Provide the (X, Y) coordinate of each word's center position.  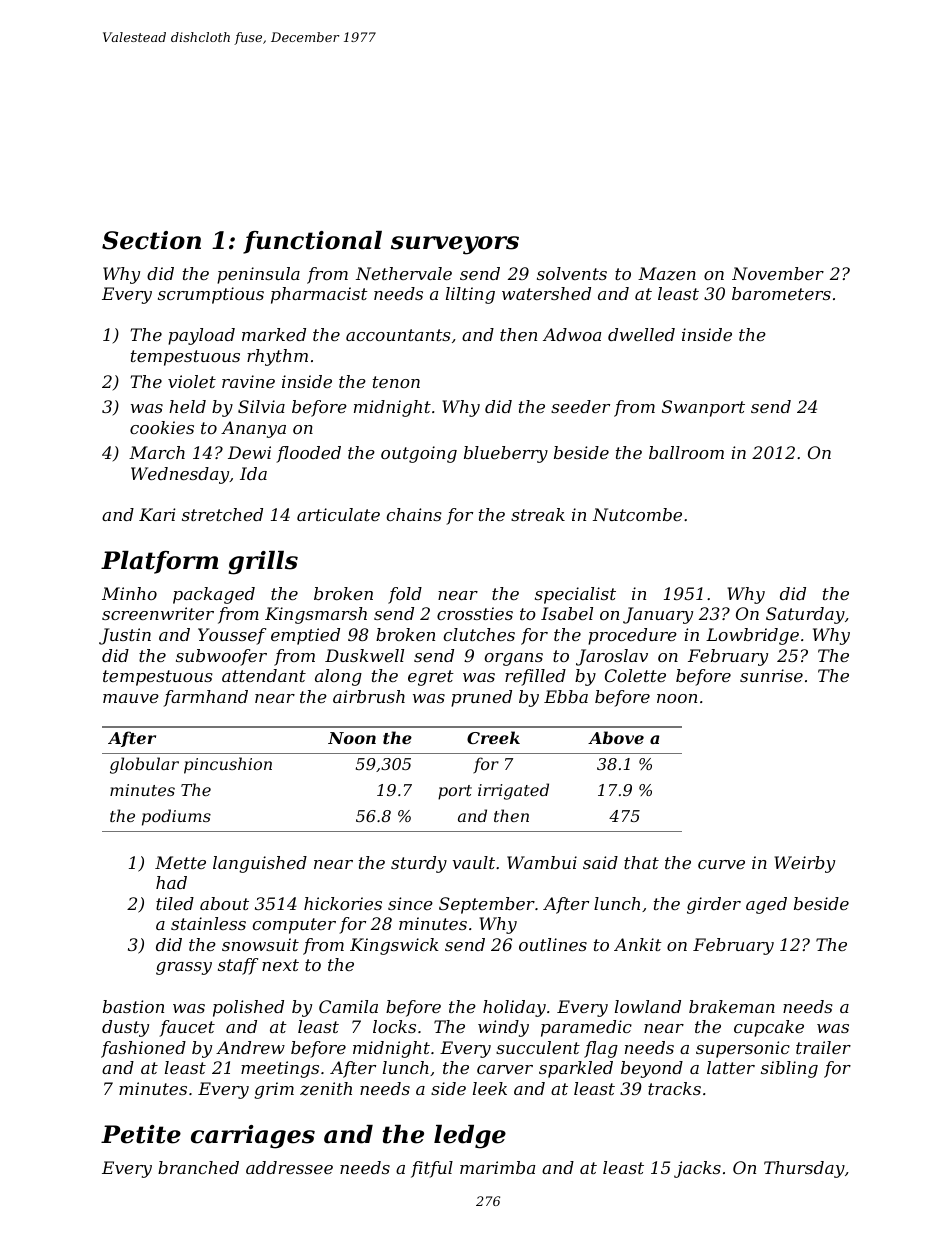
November (778, 273)
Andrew (250, 1047)
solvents (572, 273)
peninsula (258, 275)
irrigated (513, 791)
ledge (470, 1137)
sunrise (771, 675)
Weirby (804, 864)
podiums (176, 817)
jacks (697, 1169)
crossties (475, 613)
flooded (308, 454)
